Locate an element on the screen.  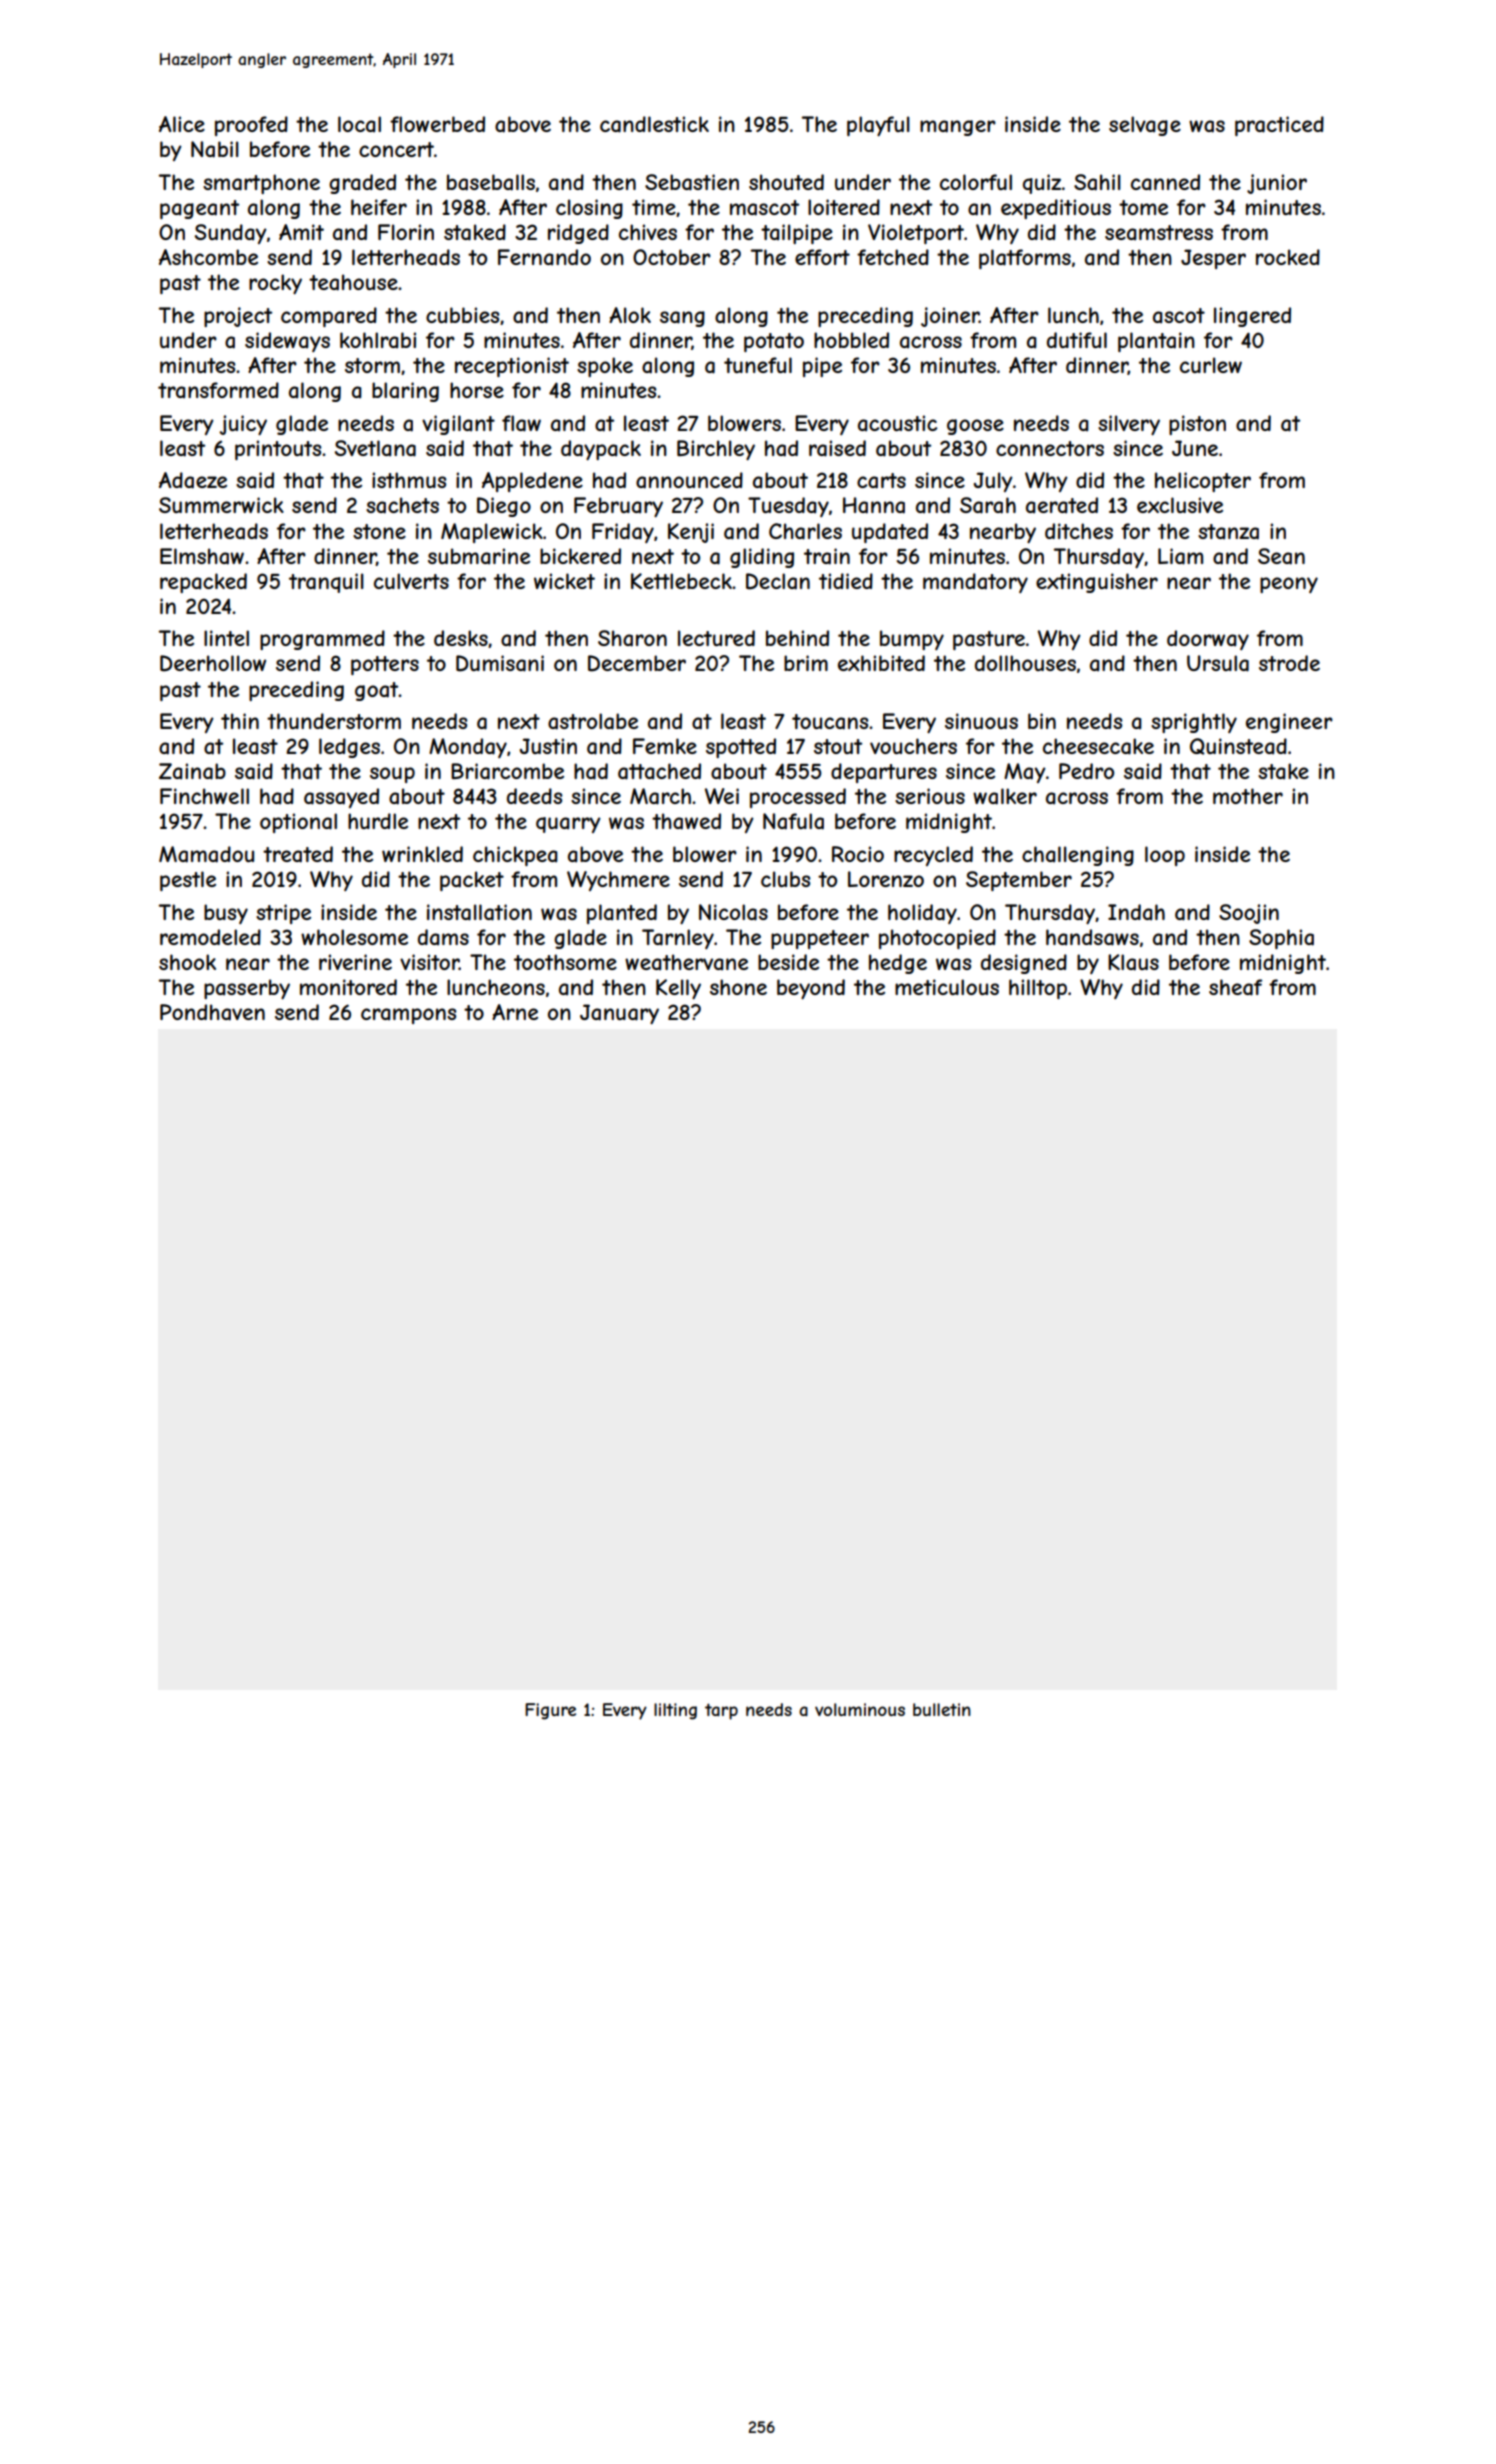
voluminous is located at coordinates (860, 1709).
